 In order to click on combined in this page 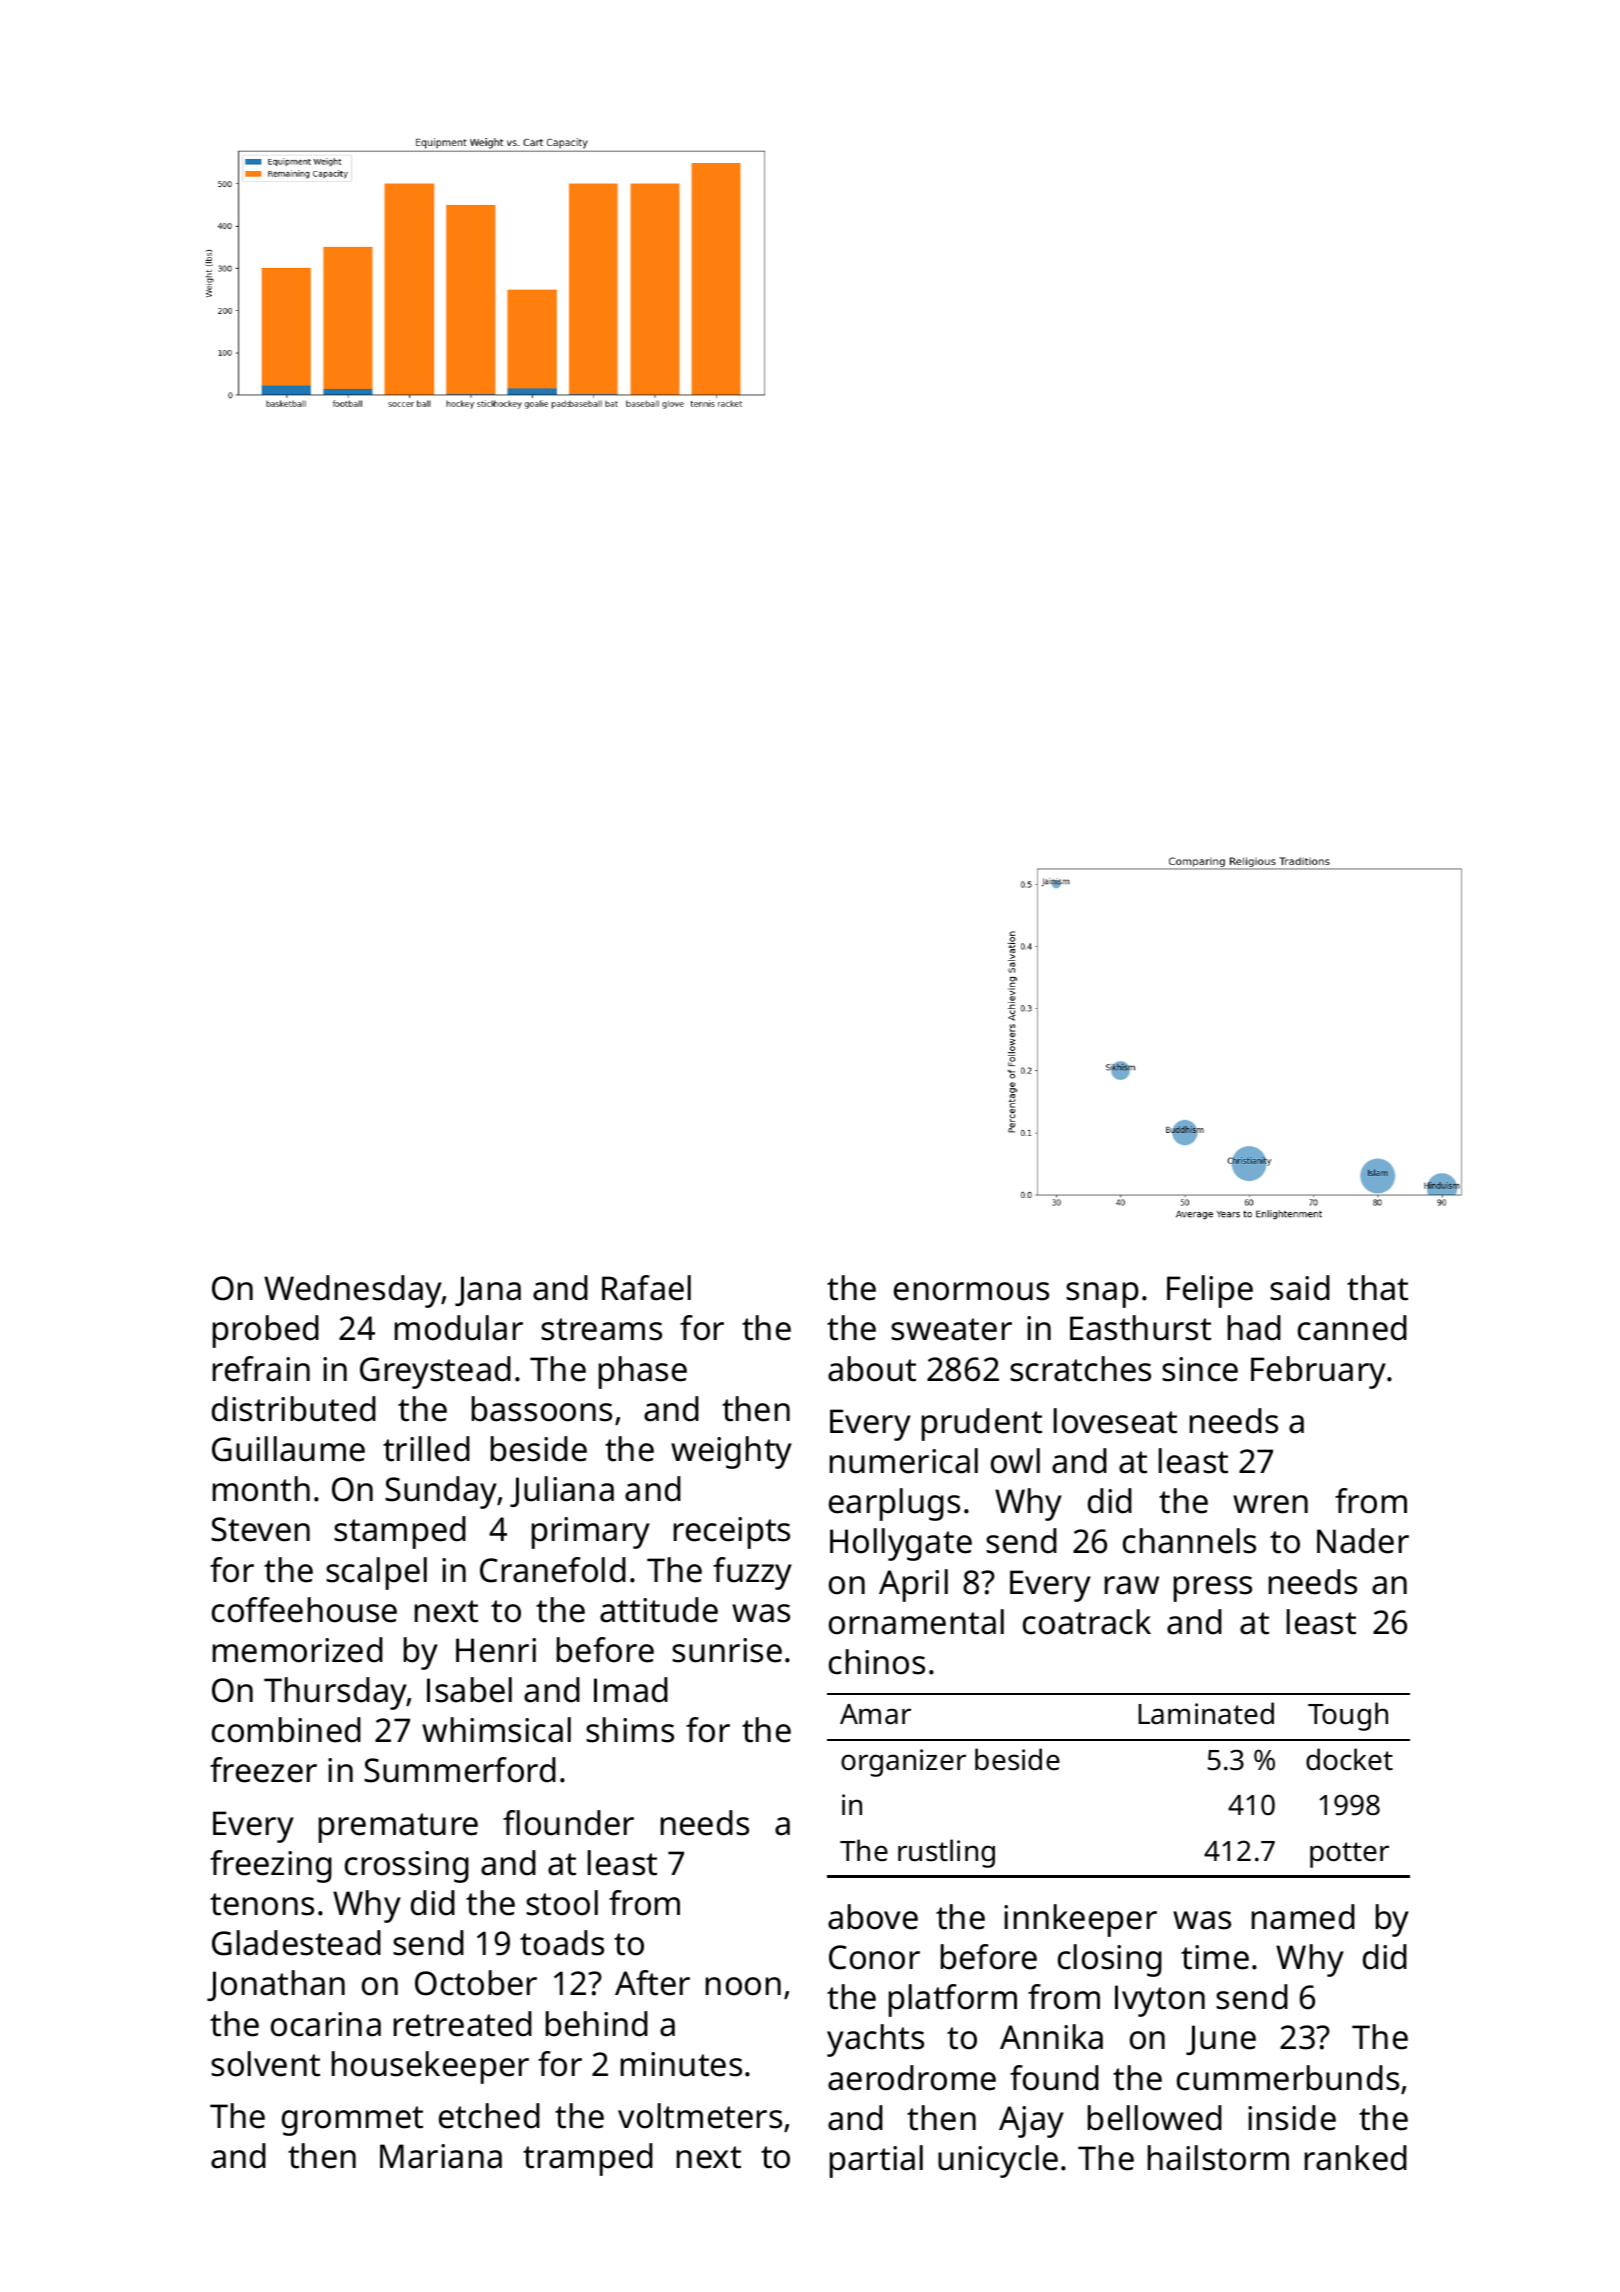, I will do `click(286, 1730)`.
